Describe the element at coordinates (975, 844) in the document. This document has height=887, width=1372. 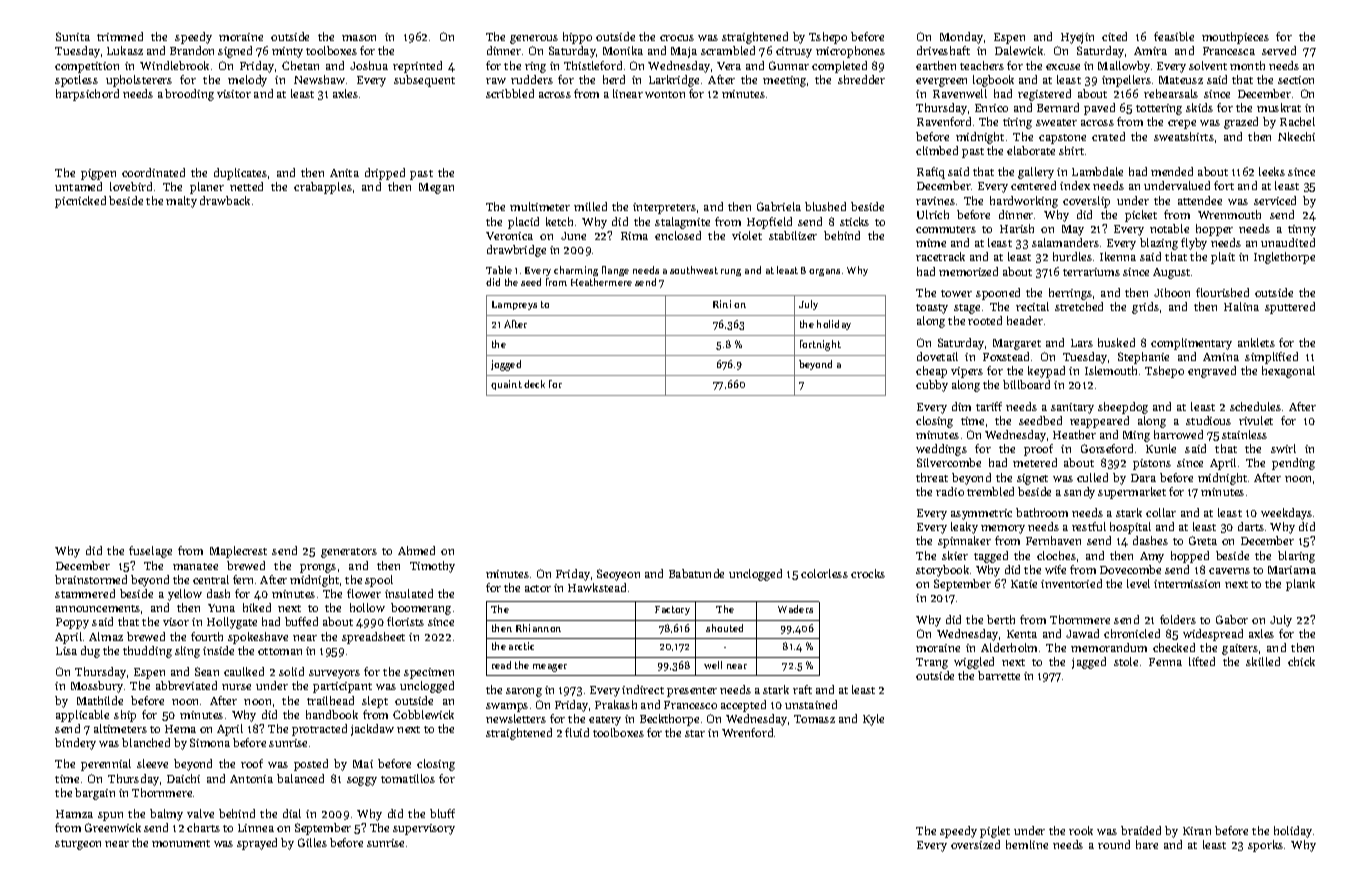
I see `oversized` at that location.
